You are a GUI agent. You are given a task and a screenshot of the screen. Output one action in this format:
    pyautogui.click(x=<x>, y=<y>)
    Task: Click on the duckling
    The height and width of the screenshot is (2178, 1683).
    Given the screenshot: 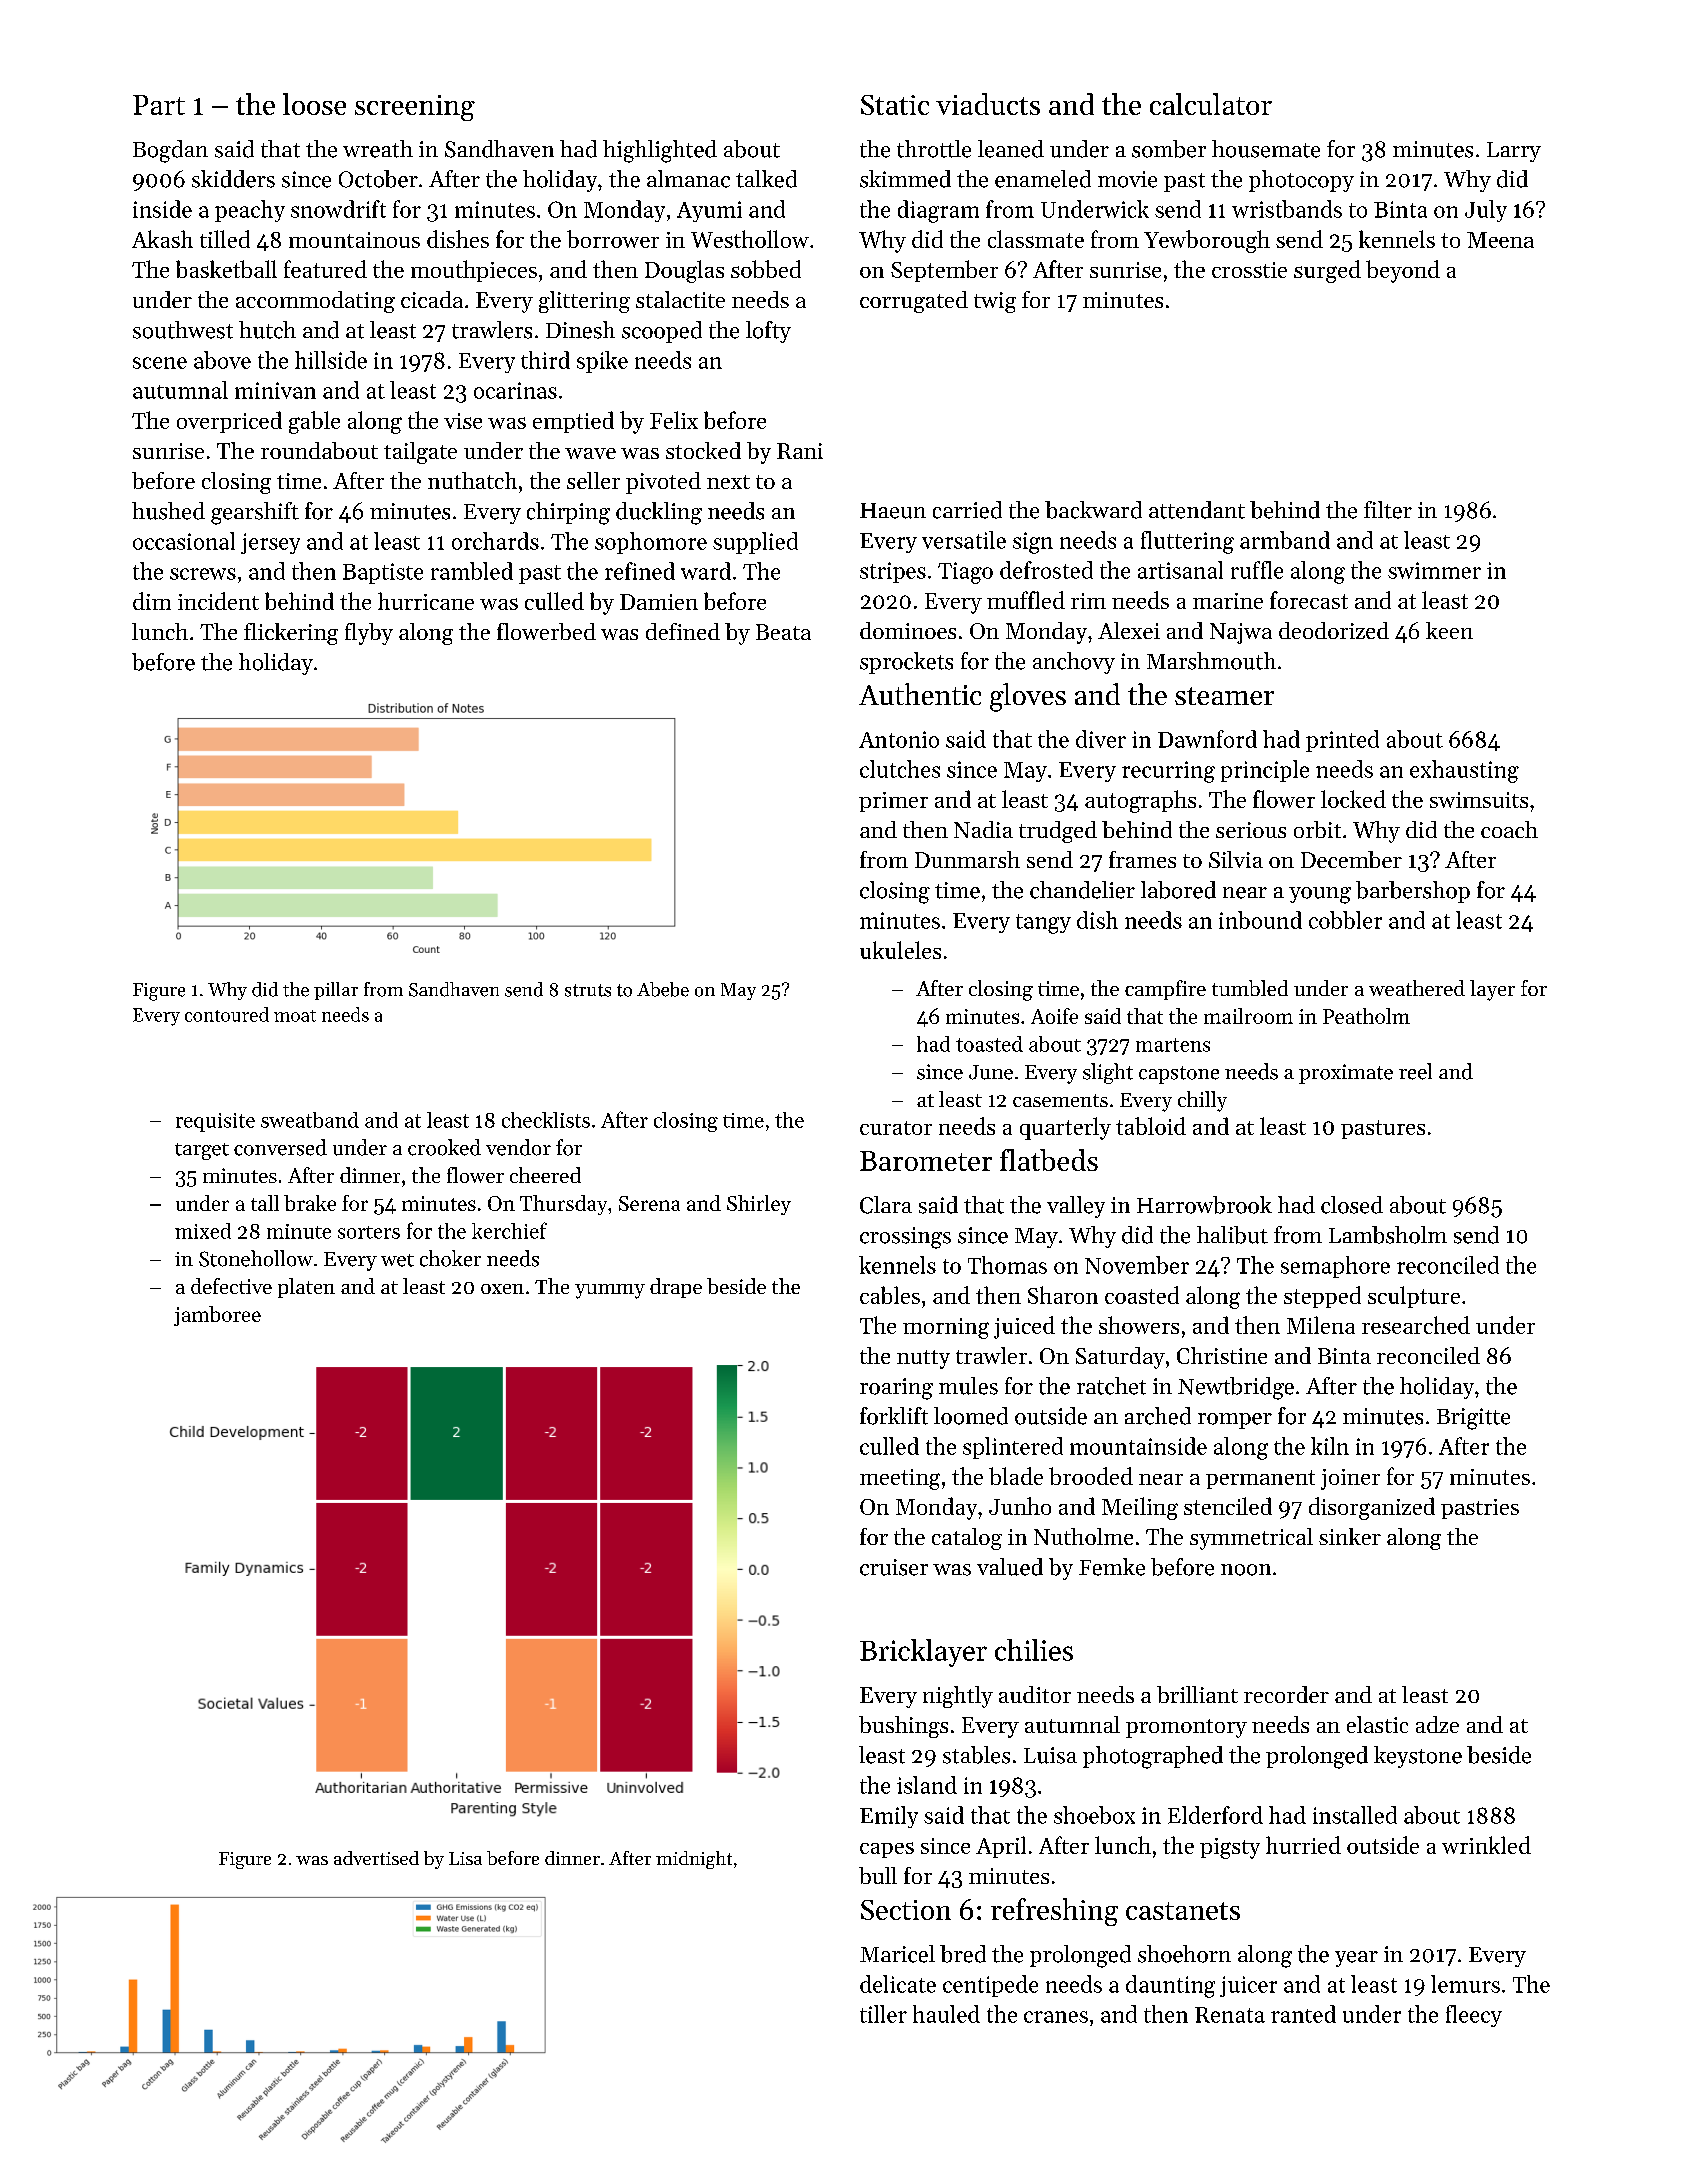 What is the action you would take?
    pyautogui.click(x=659, y=513)
